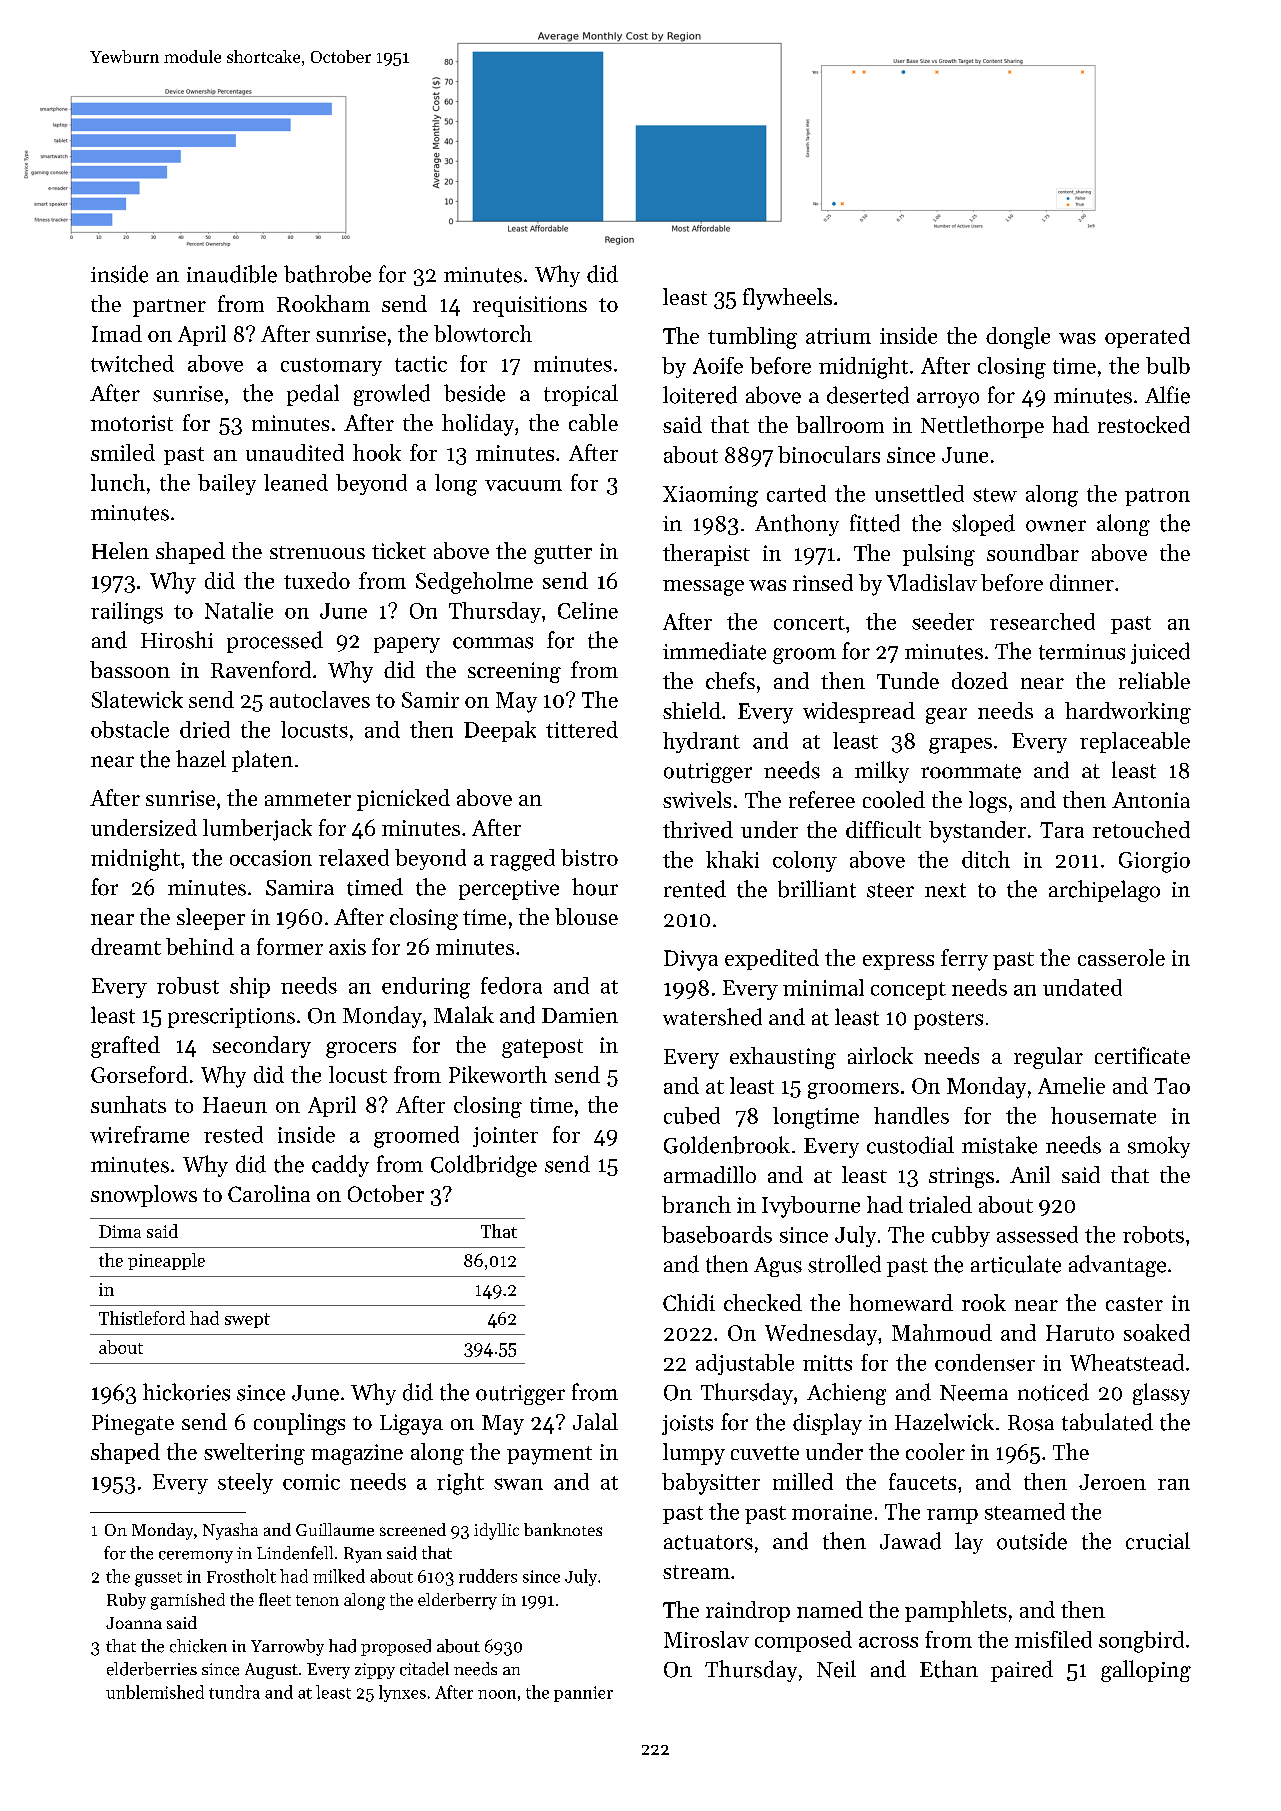  Describe the element at coordinates (125, 1047) in the page. I see `grafted` at that location.
